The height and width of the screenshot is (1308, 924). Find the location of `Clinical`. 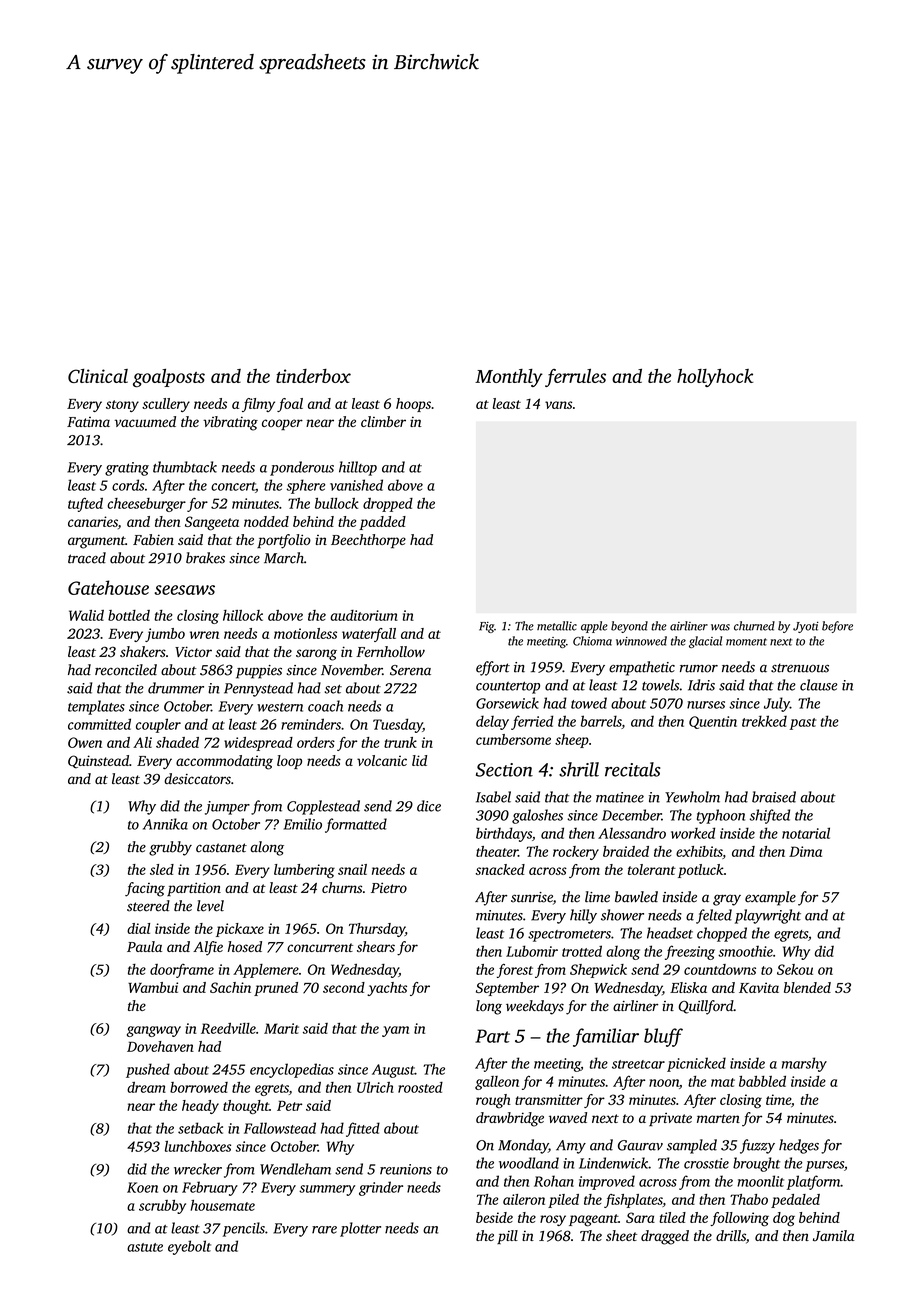

Clinical is located at coordinates (98, 376).
